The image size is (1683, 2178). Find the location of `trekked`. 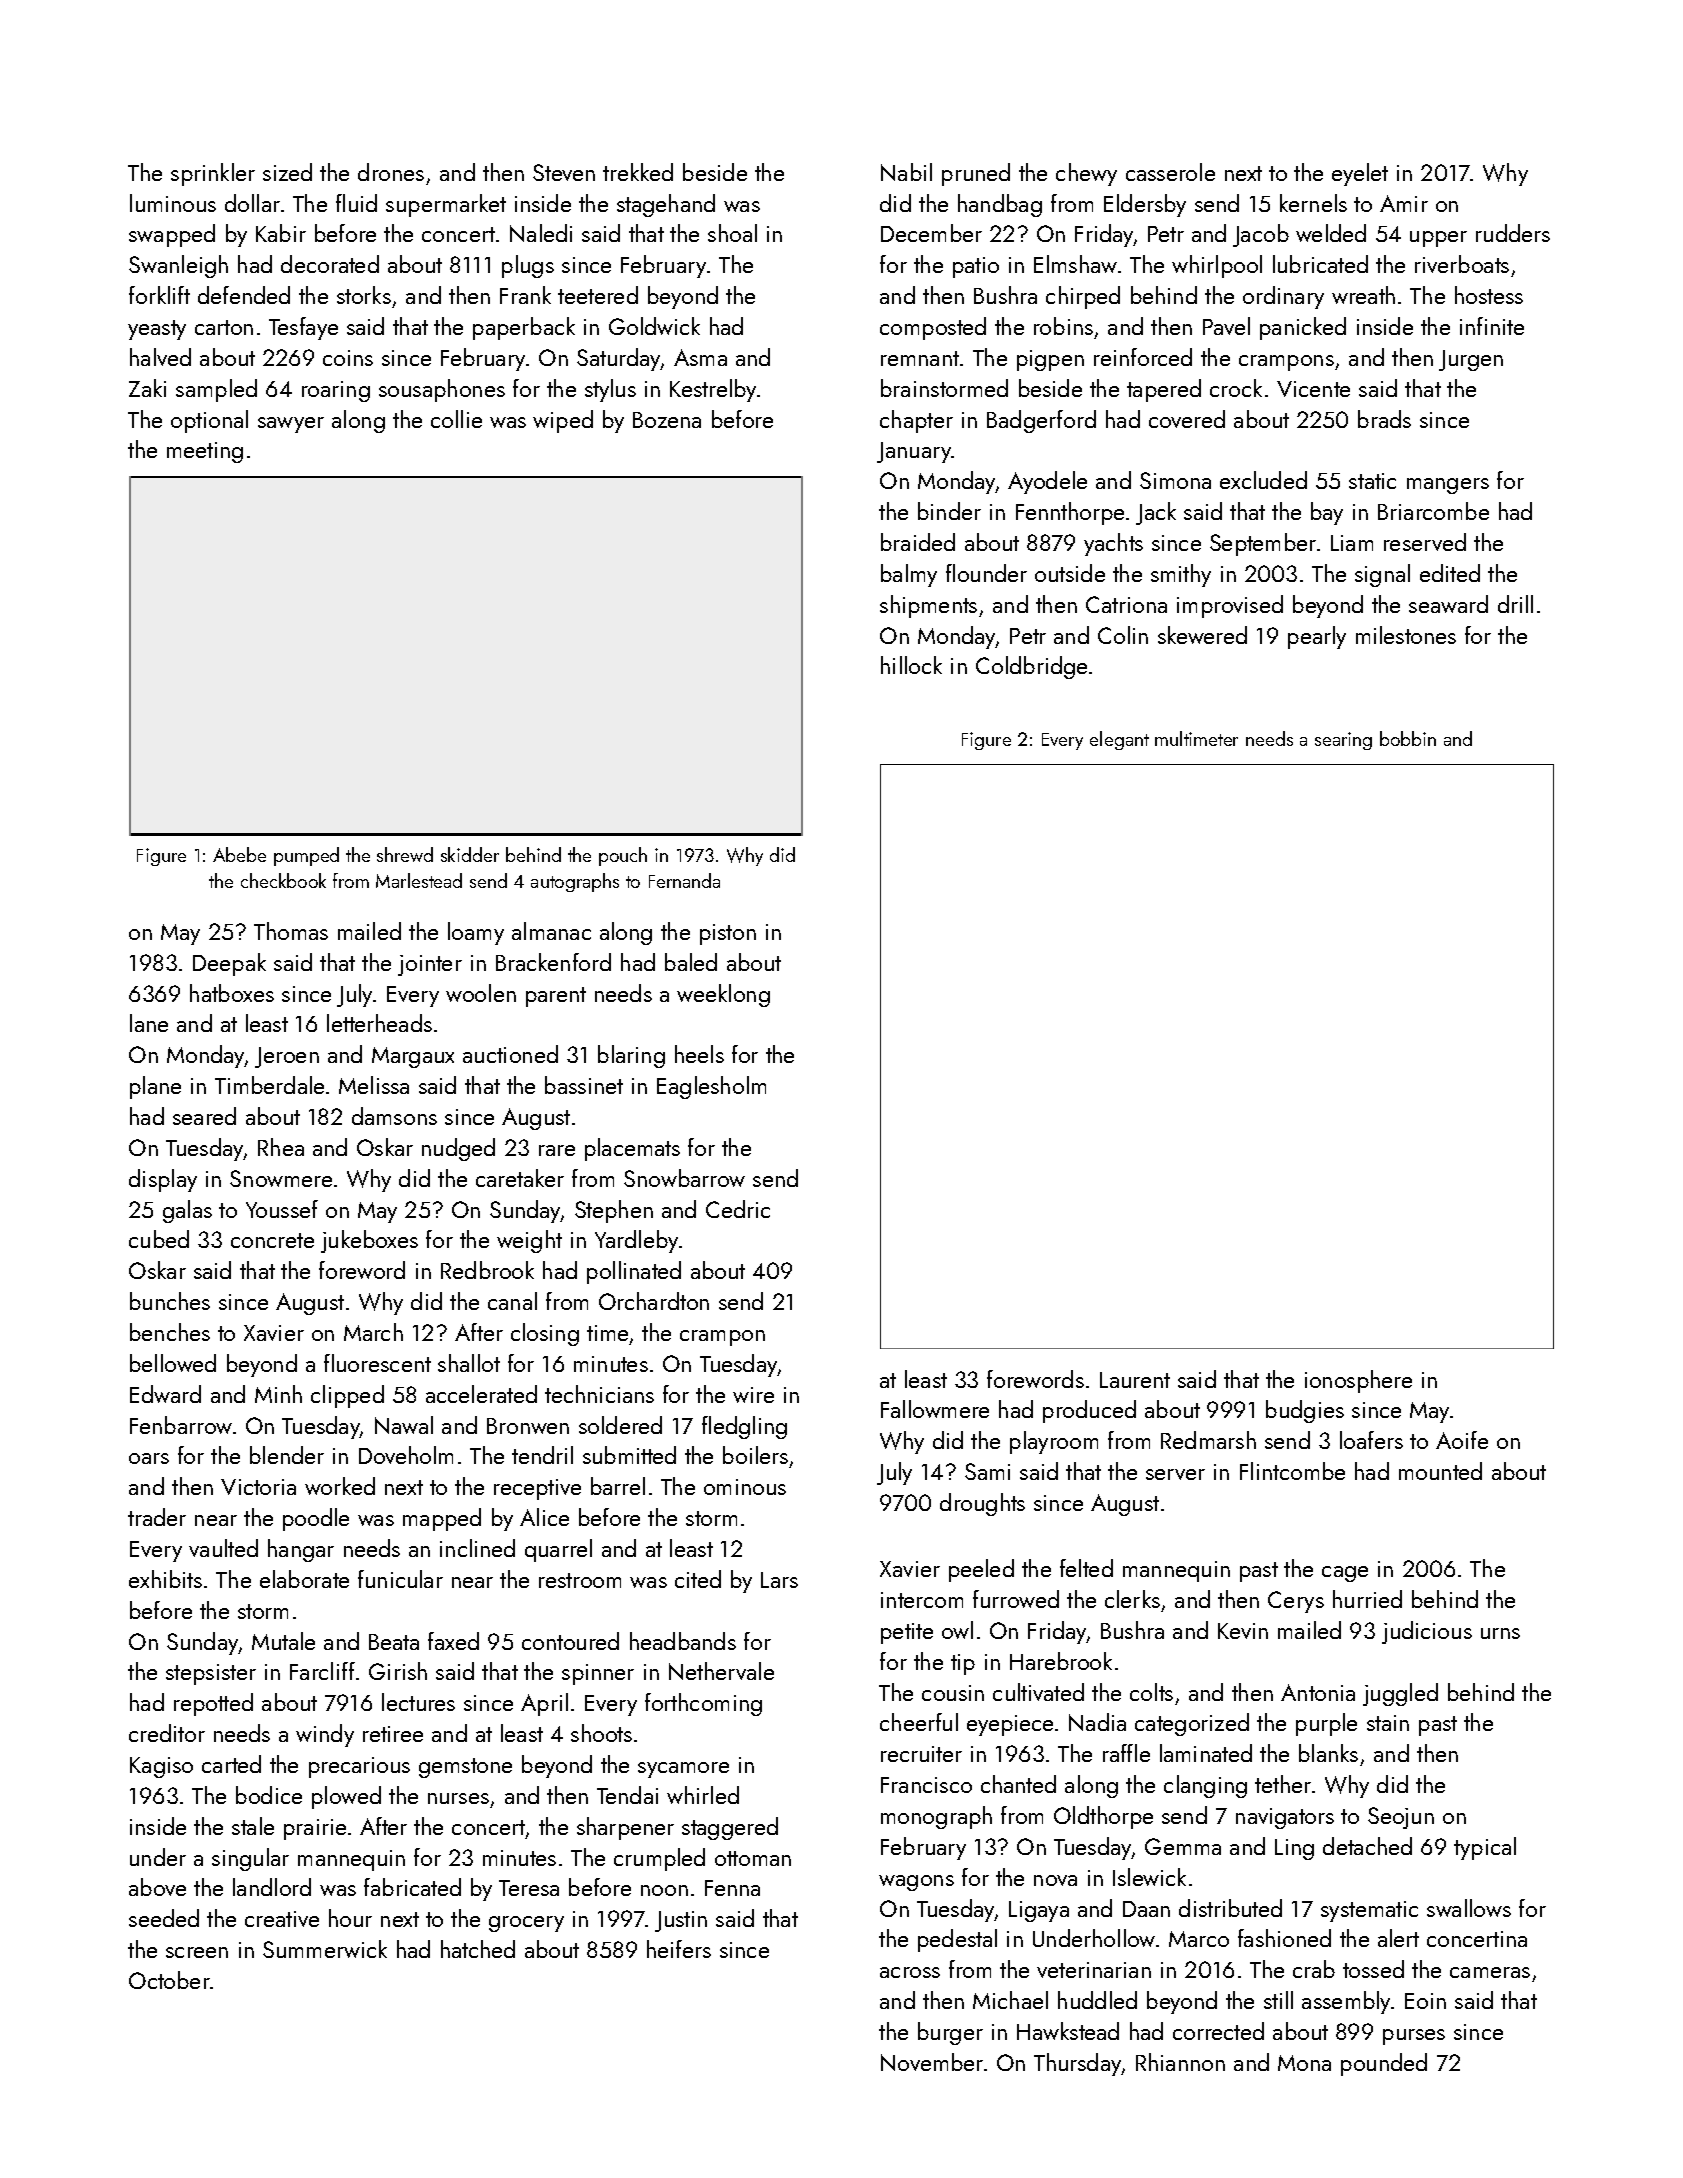

trekked is located at coordinates (638, 172).
